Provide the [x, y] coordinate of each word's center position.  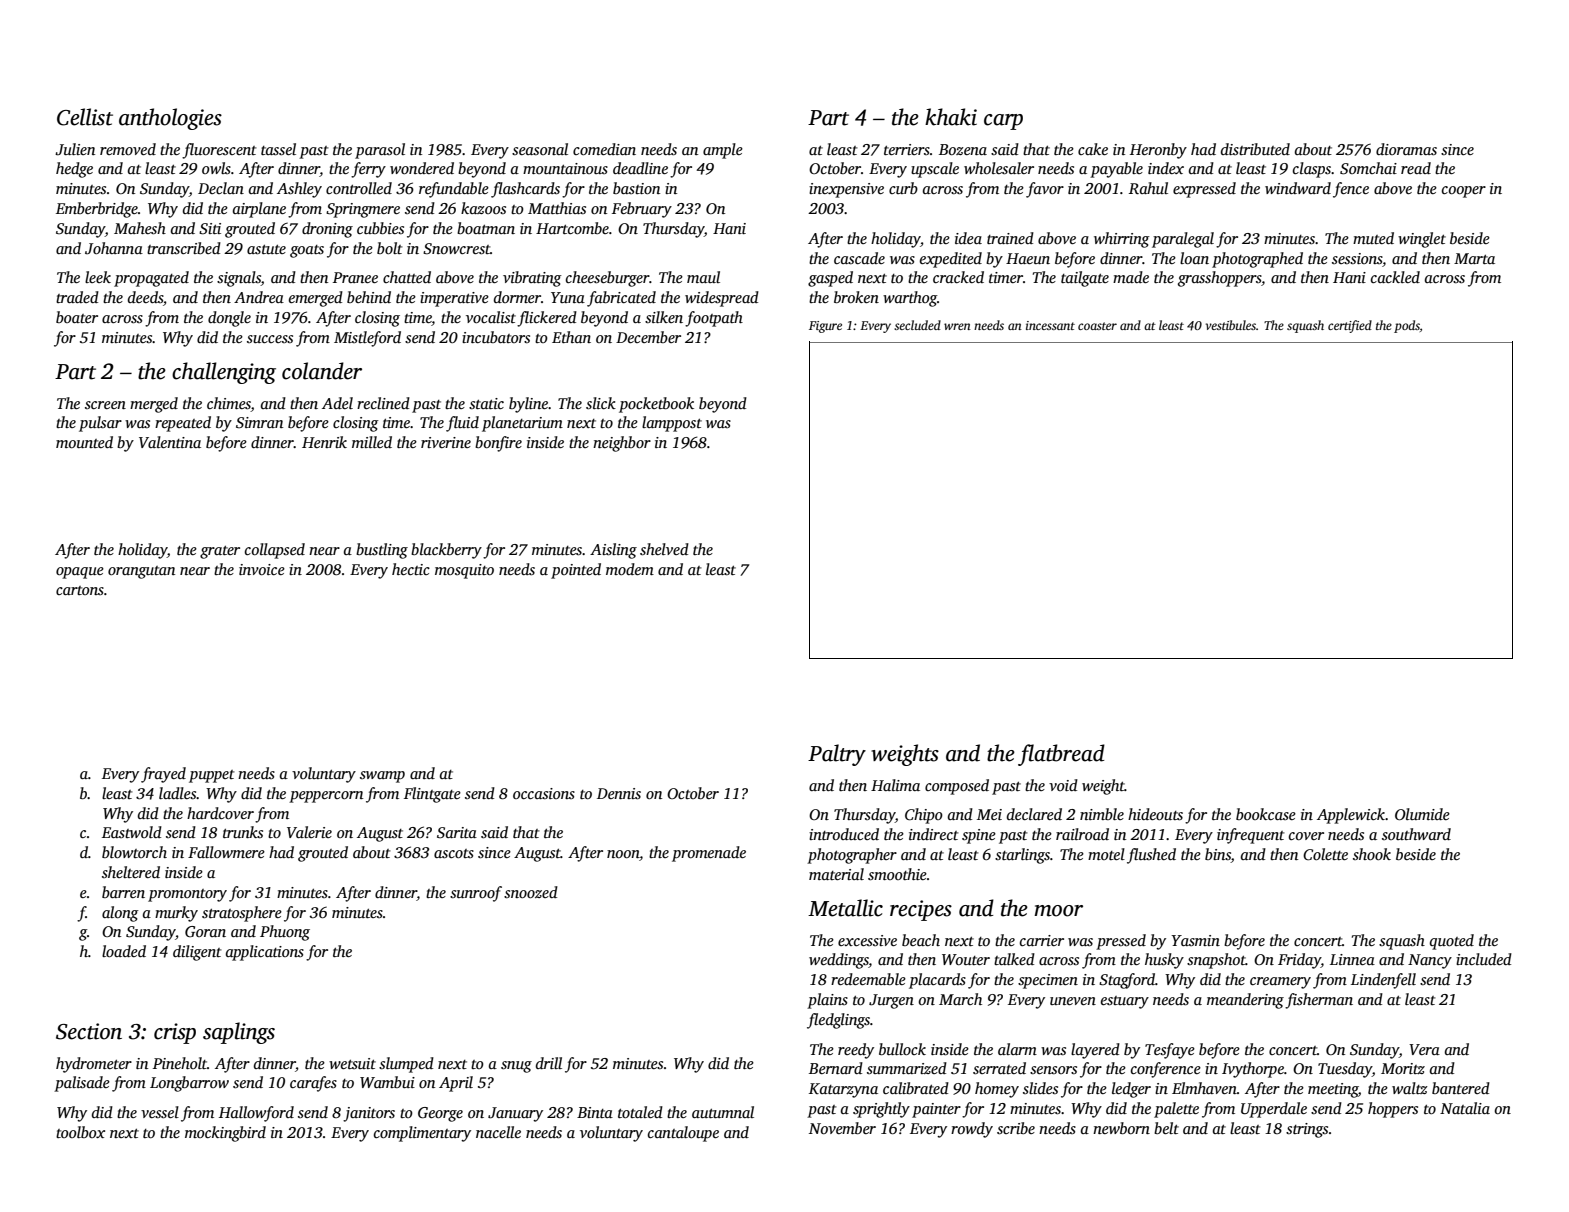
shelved [664, 549]
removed [128, 149]
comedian [604, 149]
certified [1350, 326]
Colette [1325, 854]
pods [1407, 326]
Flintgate [432, 795]
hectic [411, 569]
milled [372, 442]
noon [623, 855]
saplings [239, 1033]
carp [1003, 122]
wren [957, 326]
